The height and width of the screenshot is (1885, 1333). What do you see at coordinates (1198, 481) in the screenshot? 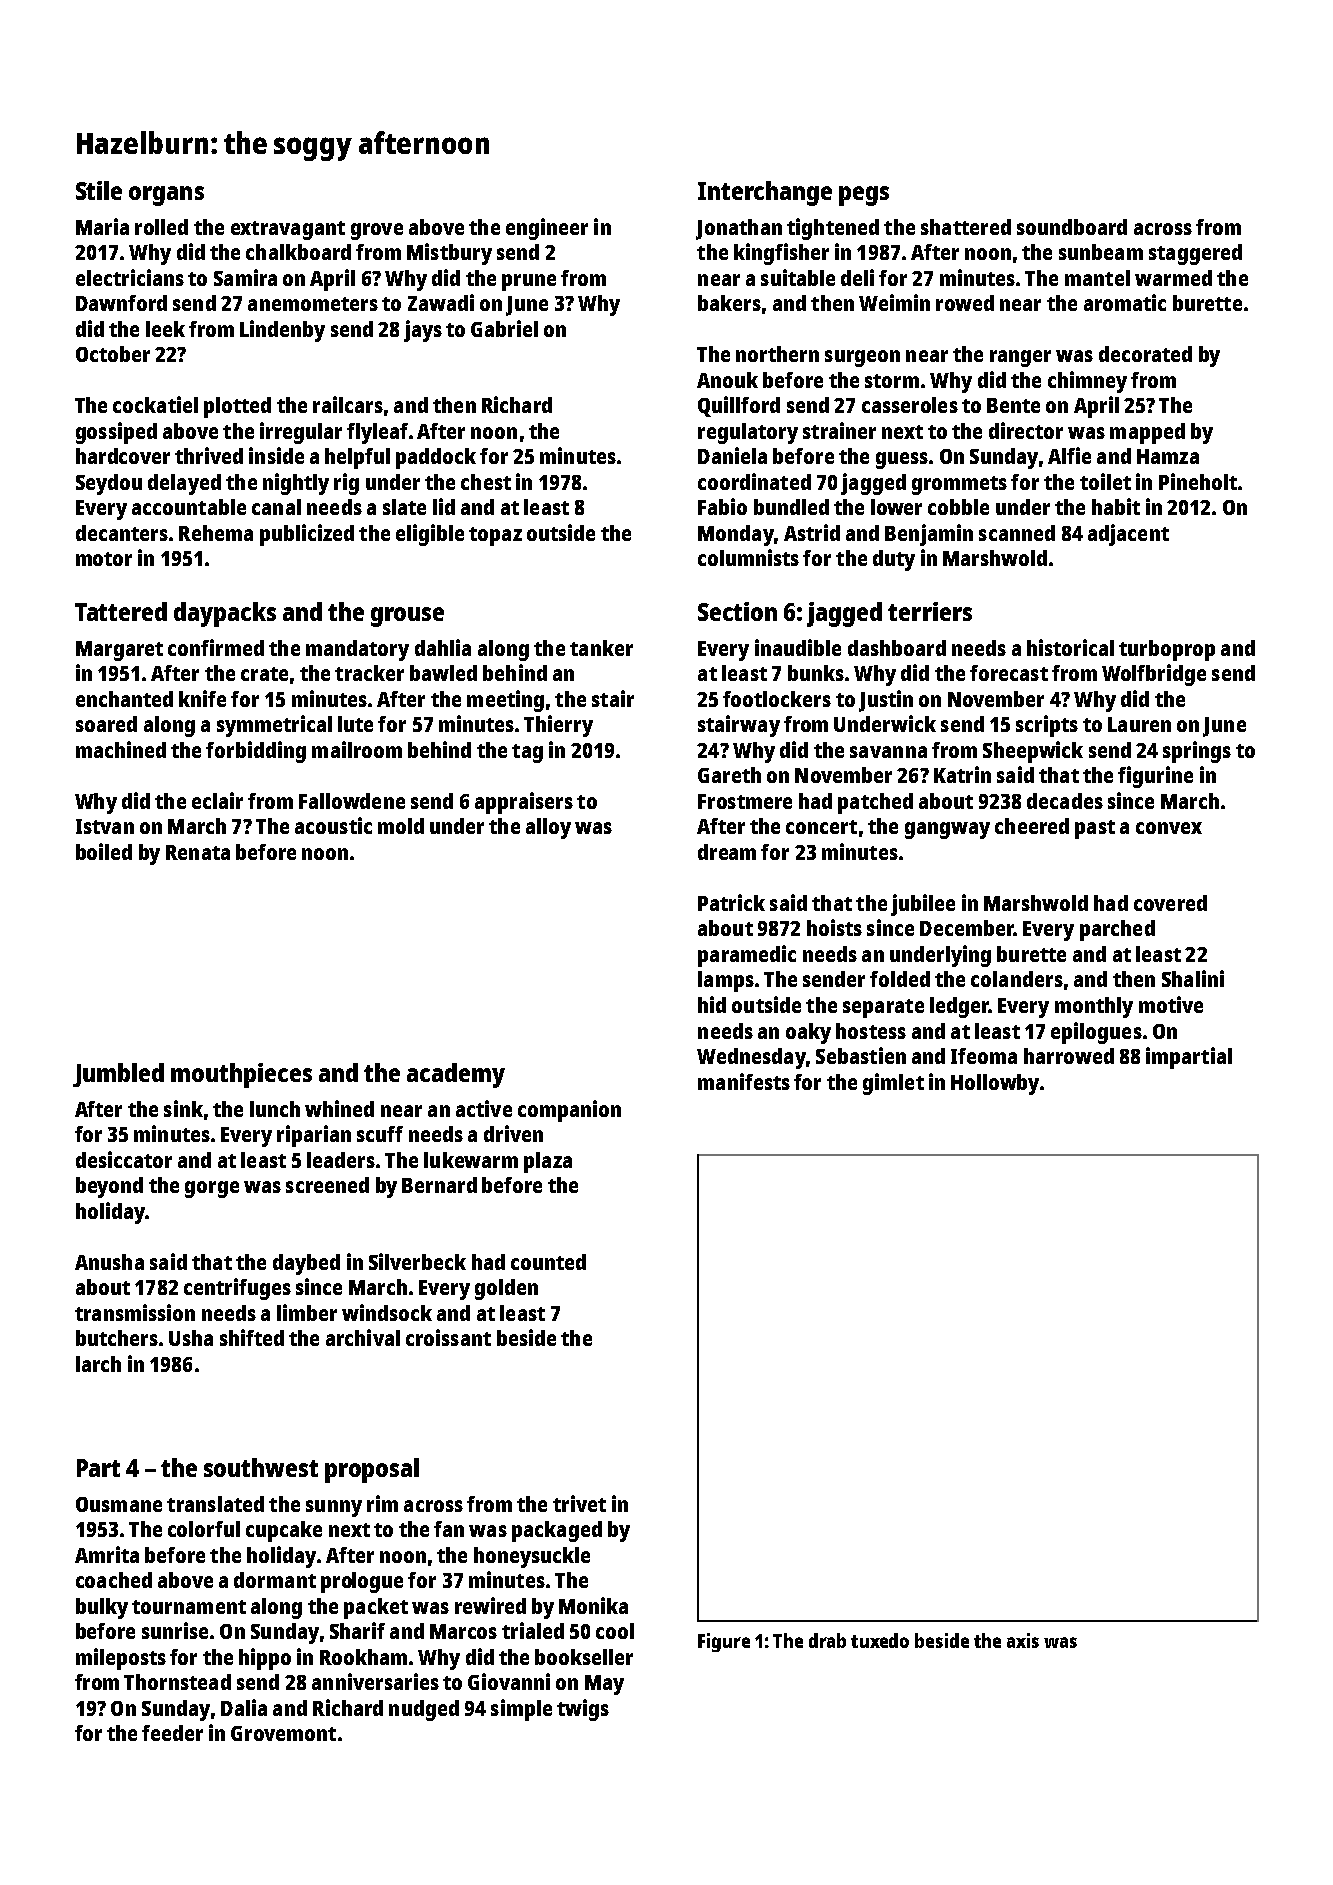
I see `Pineholt` at bounding box center [1198, 481].
